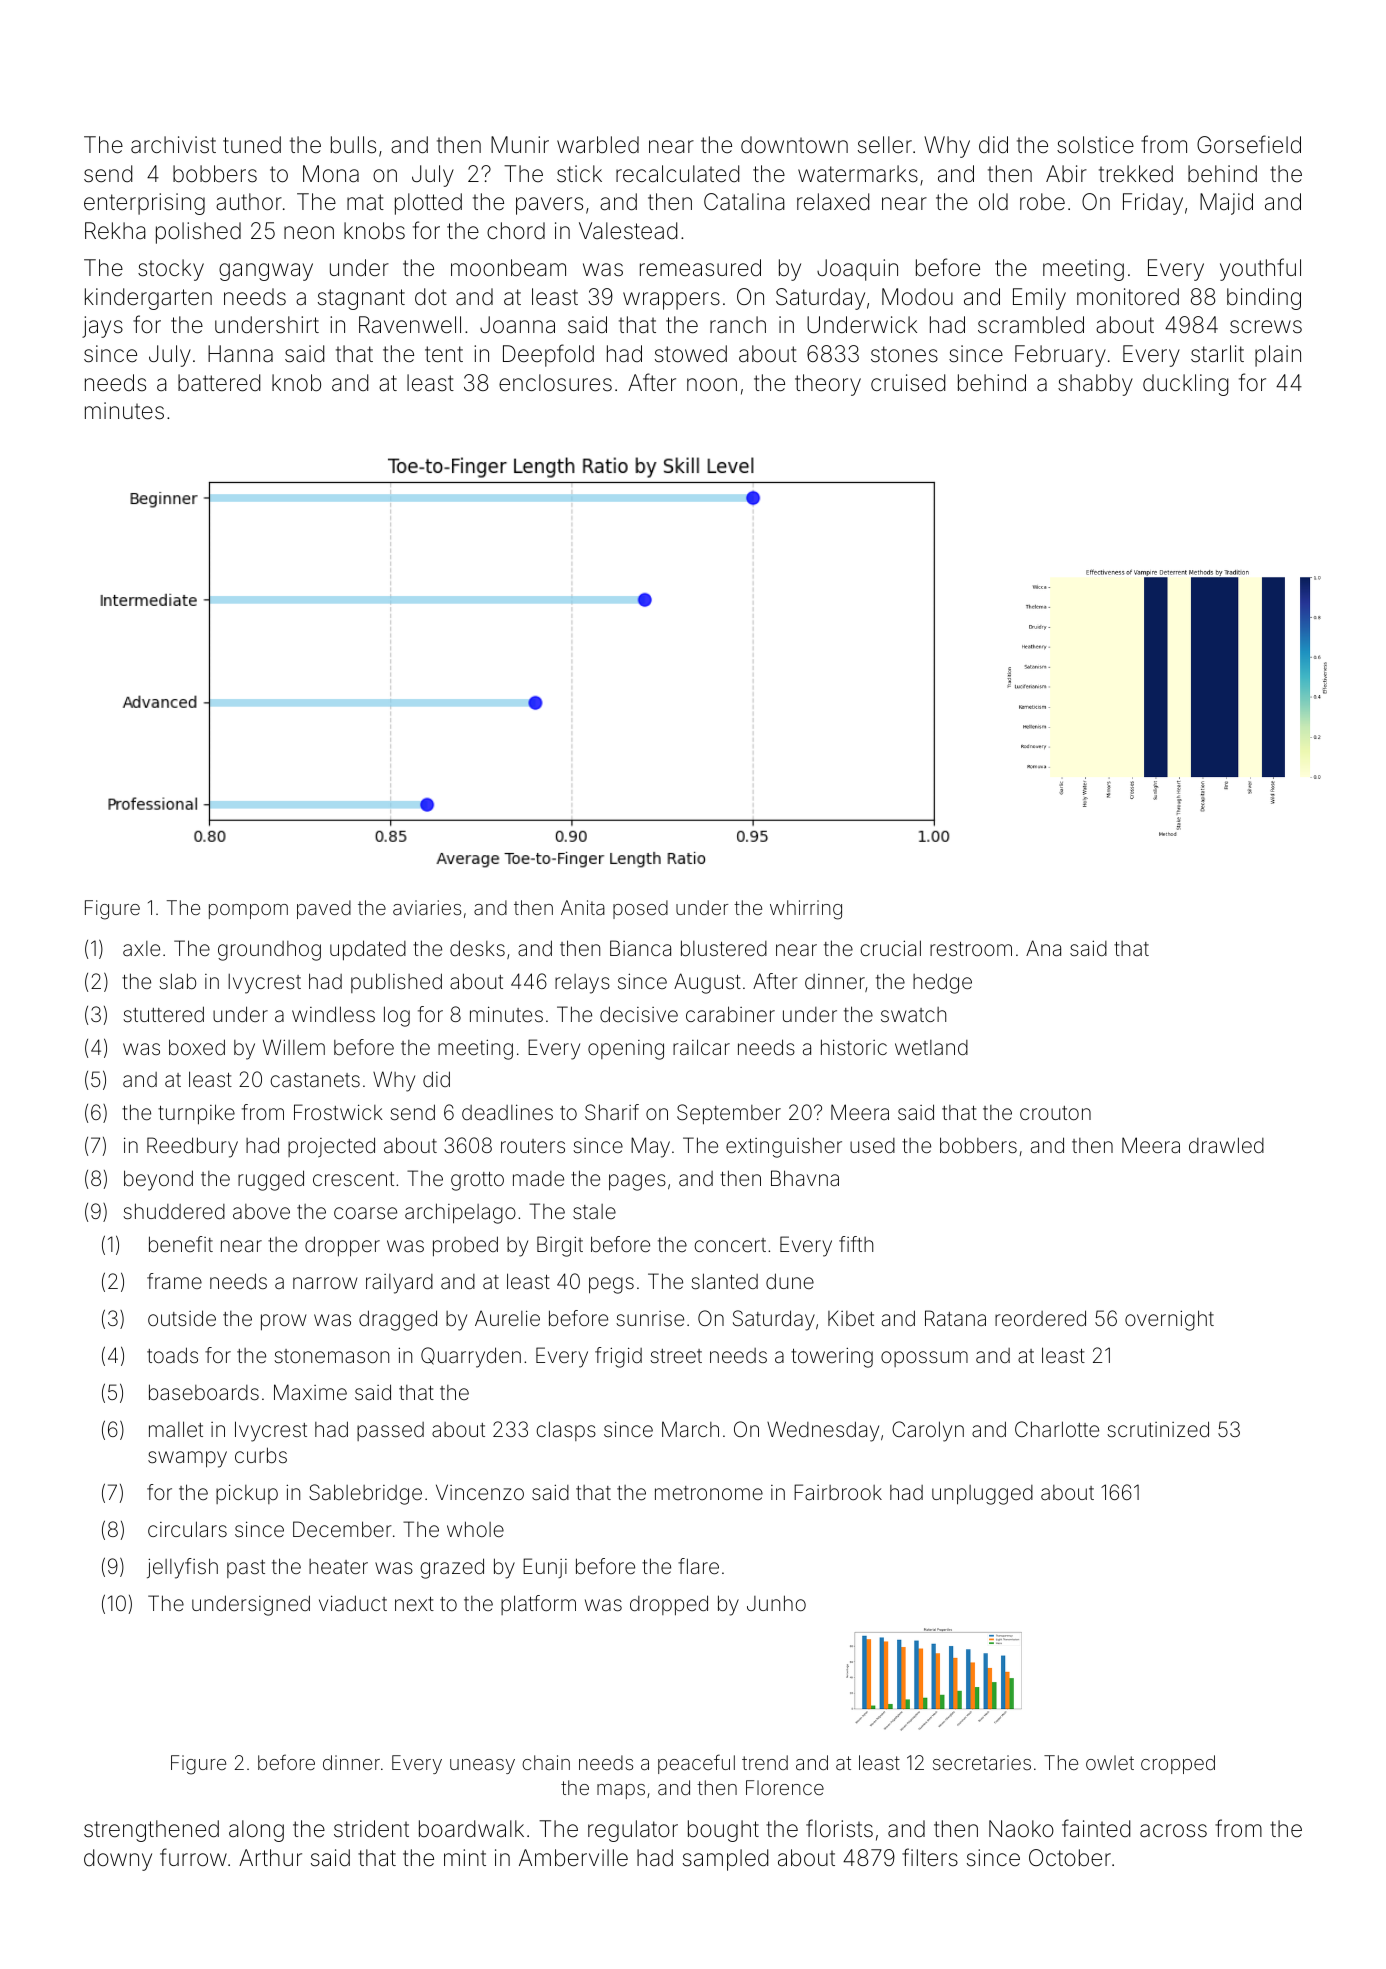  I want to click on Bianca, so click(640, 948).
